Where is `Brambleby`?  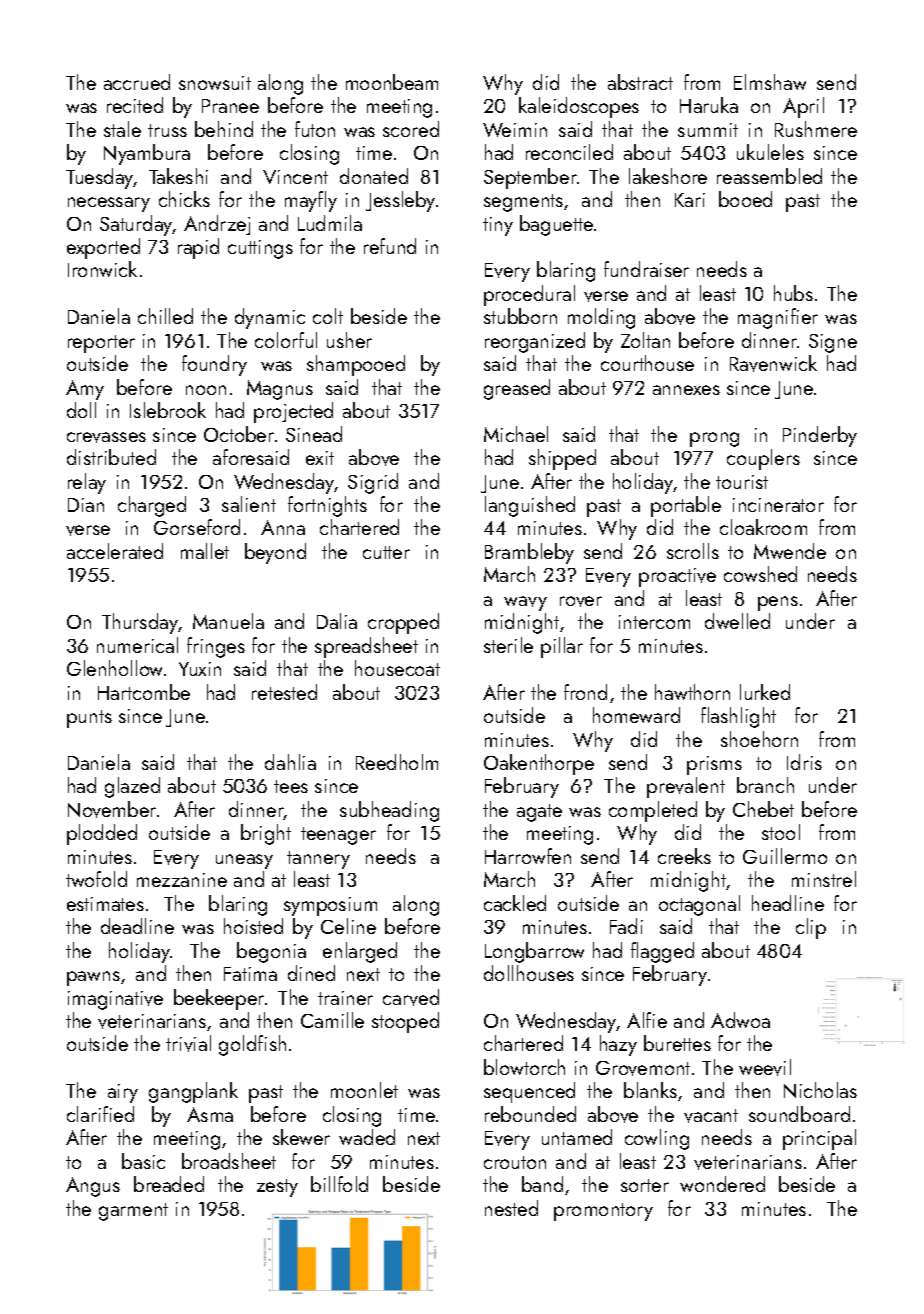
Brambleby is located at coordinates (529, 553).
